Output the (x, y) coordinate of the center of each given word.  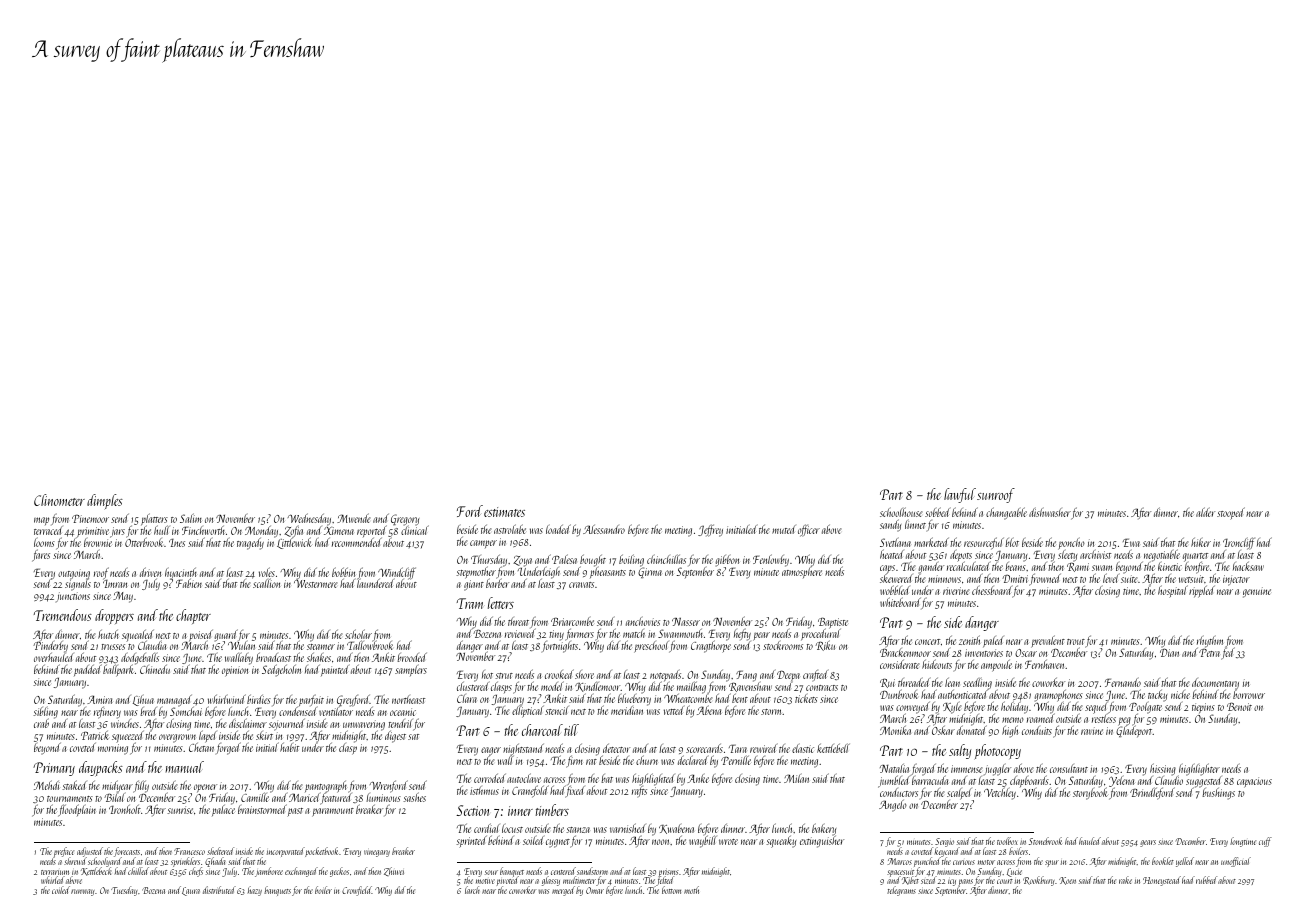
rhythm (1210, 641)
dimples (105, 501)
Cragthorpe (711, 647)
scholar (358, 634)
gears (1148, 843)
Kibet (910, 881)
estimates (504, 512)
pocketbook (321, 852)
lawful (960, 495)
